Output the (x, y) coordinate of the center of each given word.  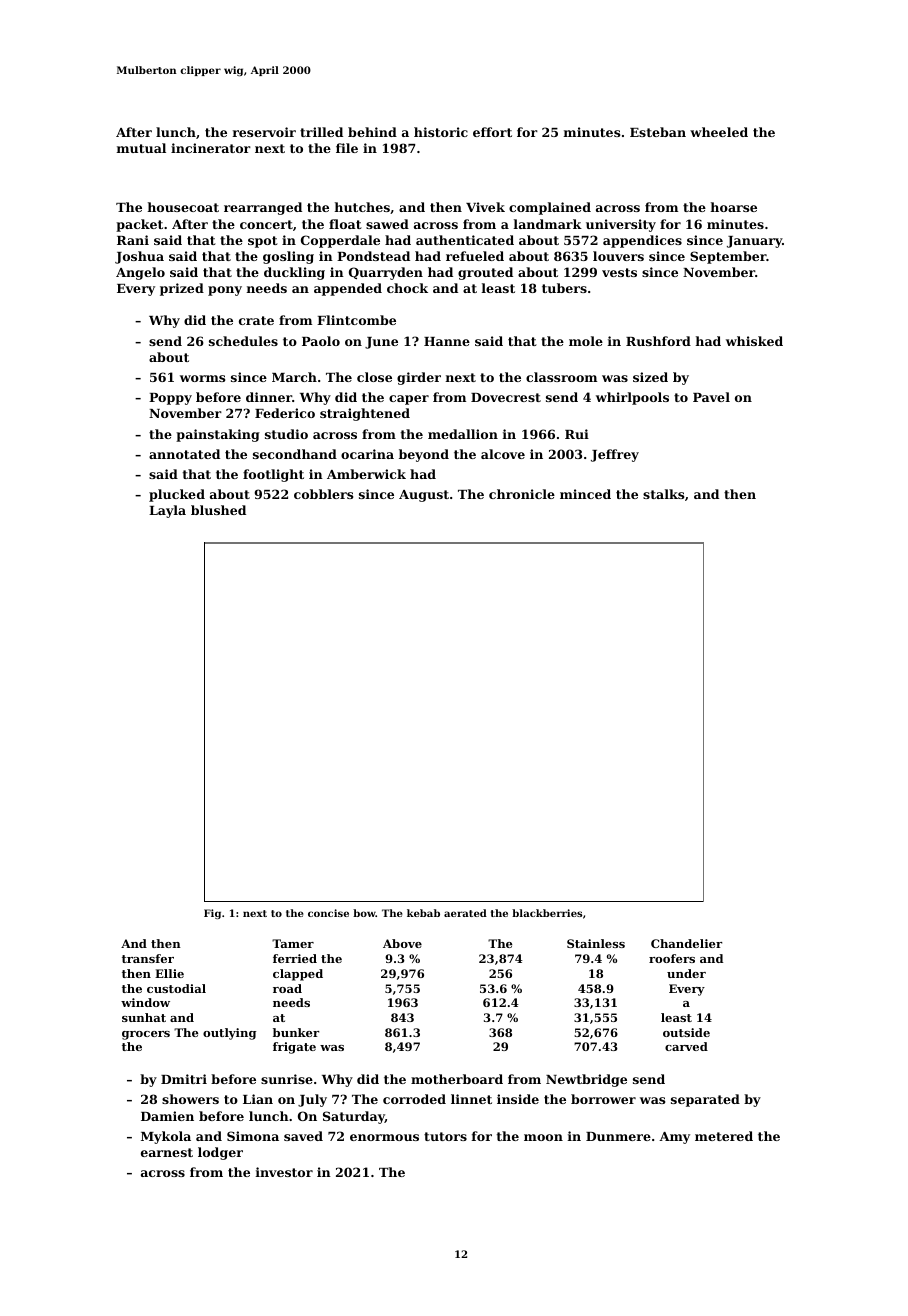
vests (619, 272)
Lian (258, 1099)
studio (286, 434)
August (424, 496)
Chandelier (686, 943)
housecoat (183, 207)
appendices (642, 241)
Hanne (447, 341)
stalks (663, 494)
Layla (167, 511)
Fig (212, 914)
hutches (362, 207)
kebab (423, 913)
